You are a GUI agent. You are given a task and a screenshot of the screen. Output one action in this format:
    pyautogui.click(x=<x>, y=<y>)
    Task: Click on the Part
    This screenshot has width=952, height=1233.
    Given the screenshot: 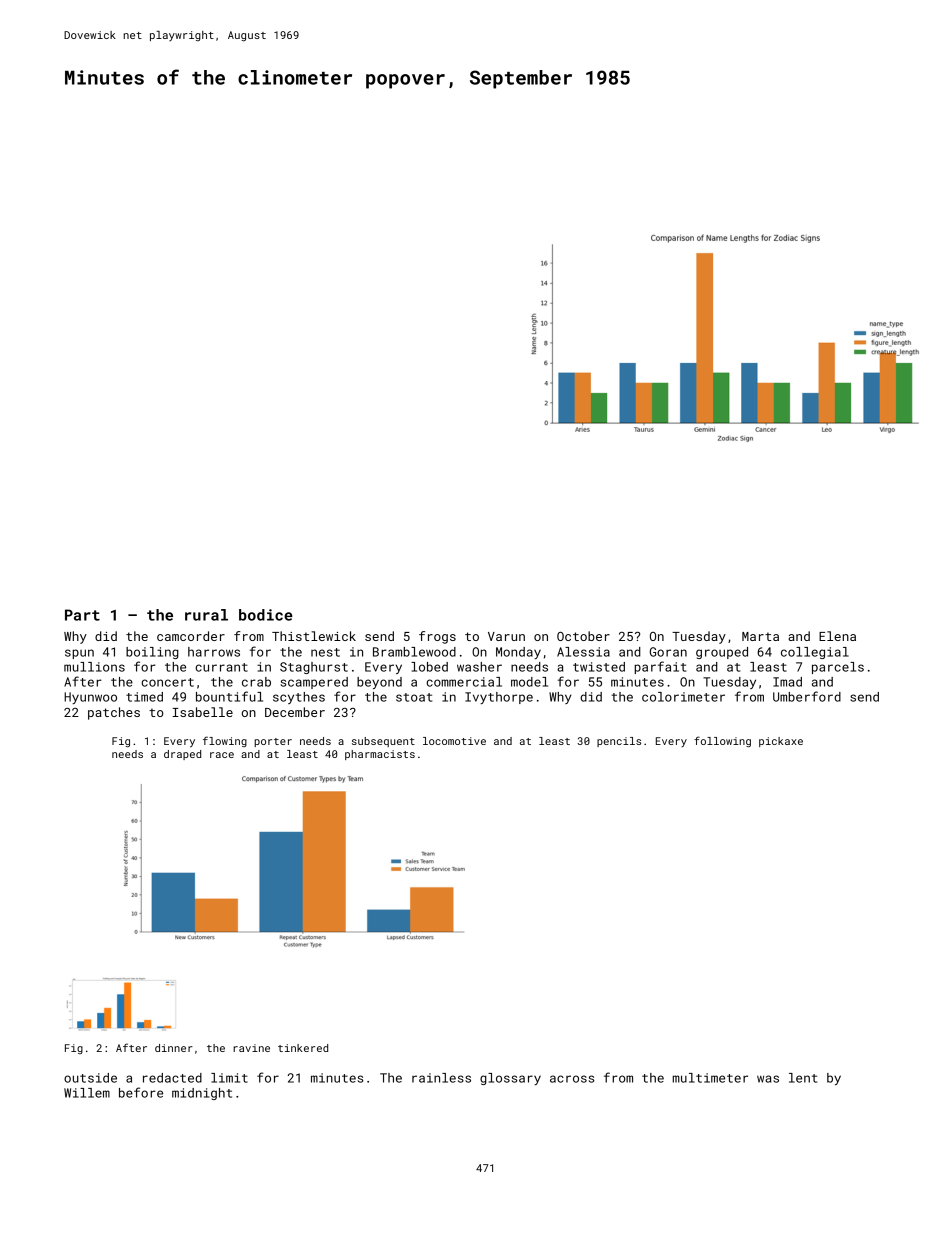 What is the action you would take?
    pyautogui.click(x=82, y=615)
